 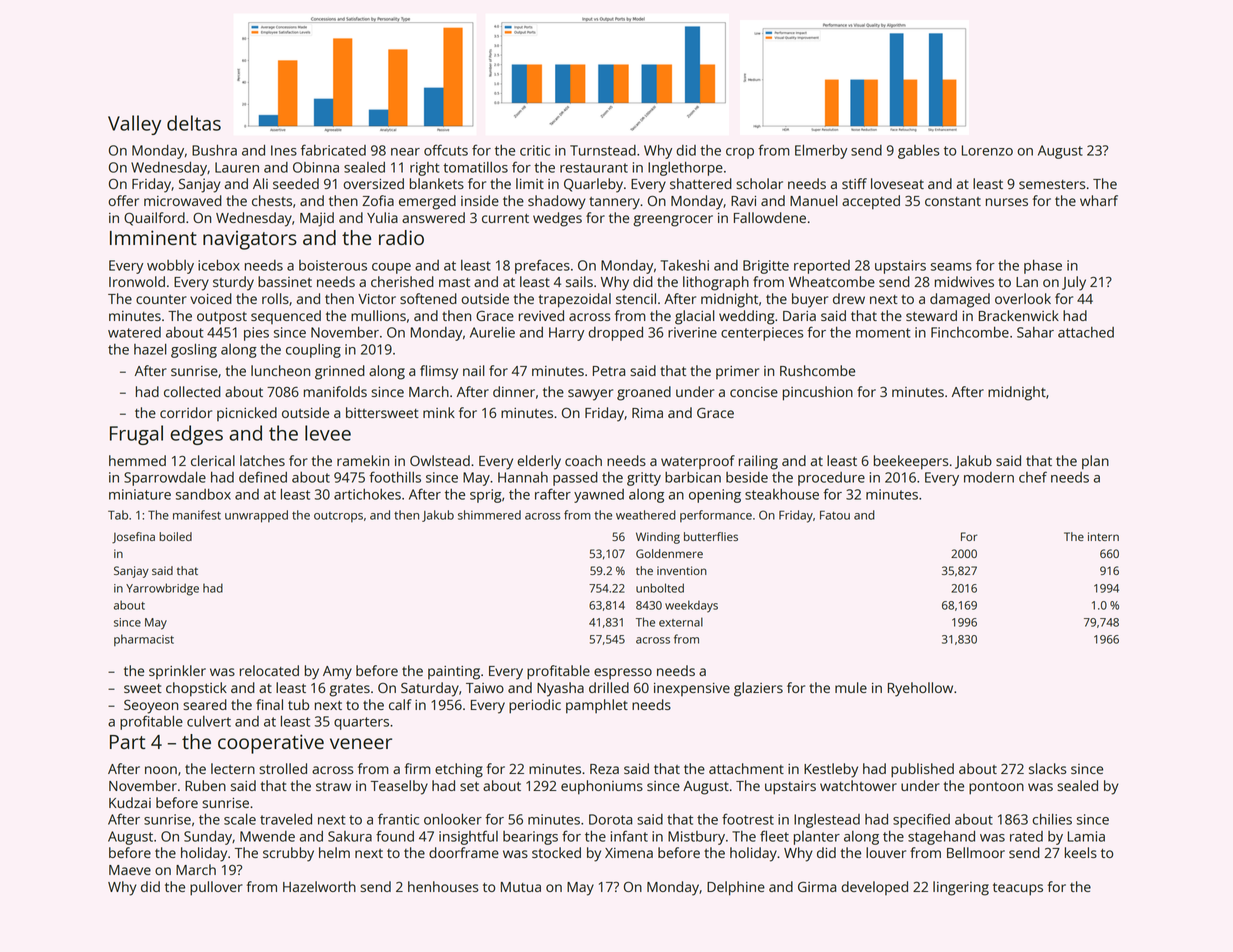 I want to click on espresso, so click(x=623, y=673).
